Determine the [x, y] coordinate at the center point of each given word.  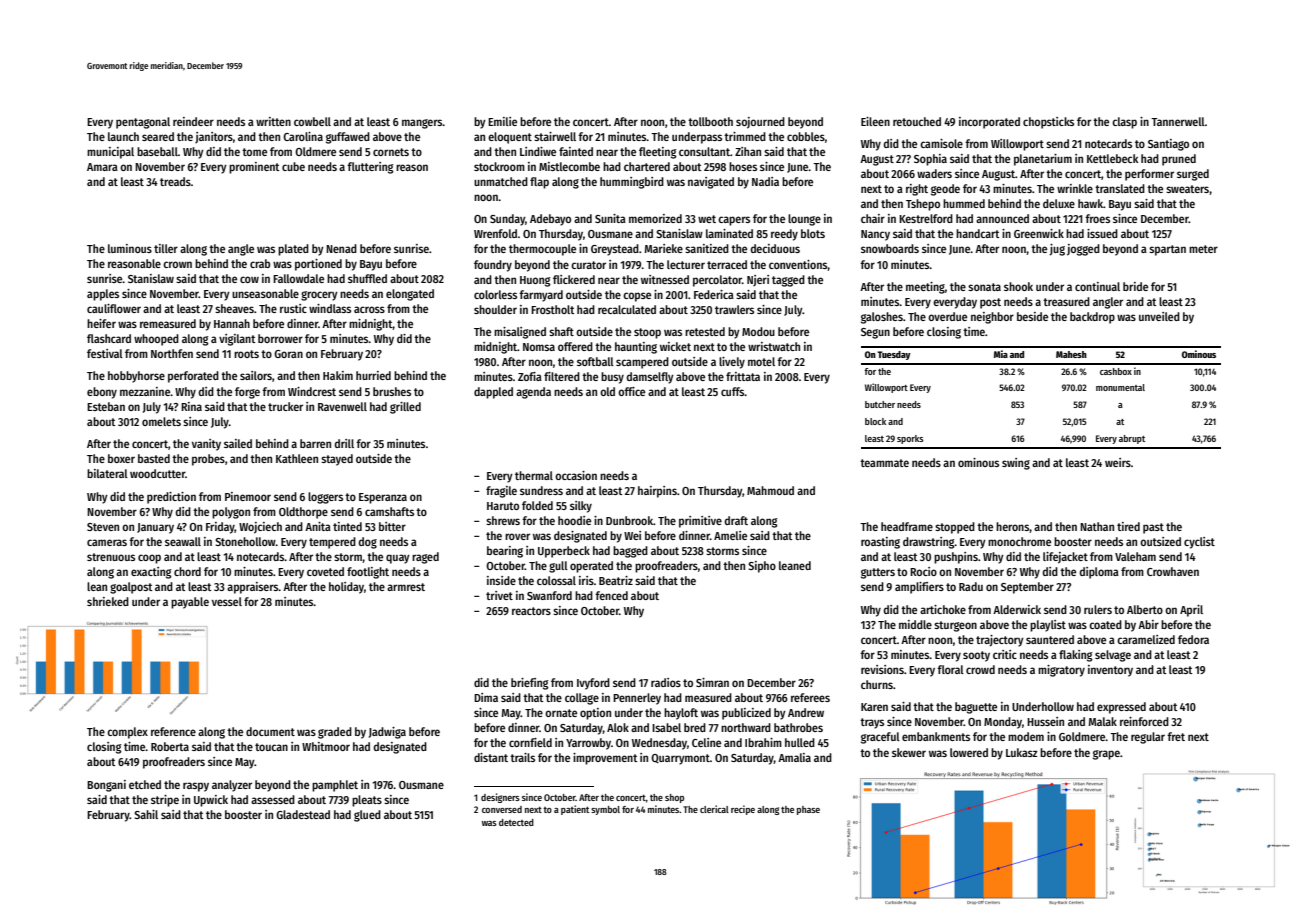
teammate [884, 463]
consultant [704, 151]
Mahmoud [770, 490]
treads [175, 181]
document [270, 731]
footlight [368, 573]
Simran [712, 682]
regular [1148, 738]
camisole [941, 143]
